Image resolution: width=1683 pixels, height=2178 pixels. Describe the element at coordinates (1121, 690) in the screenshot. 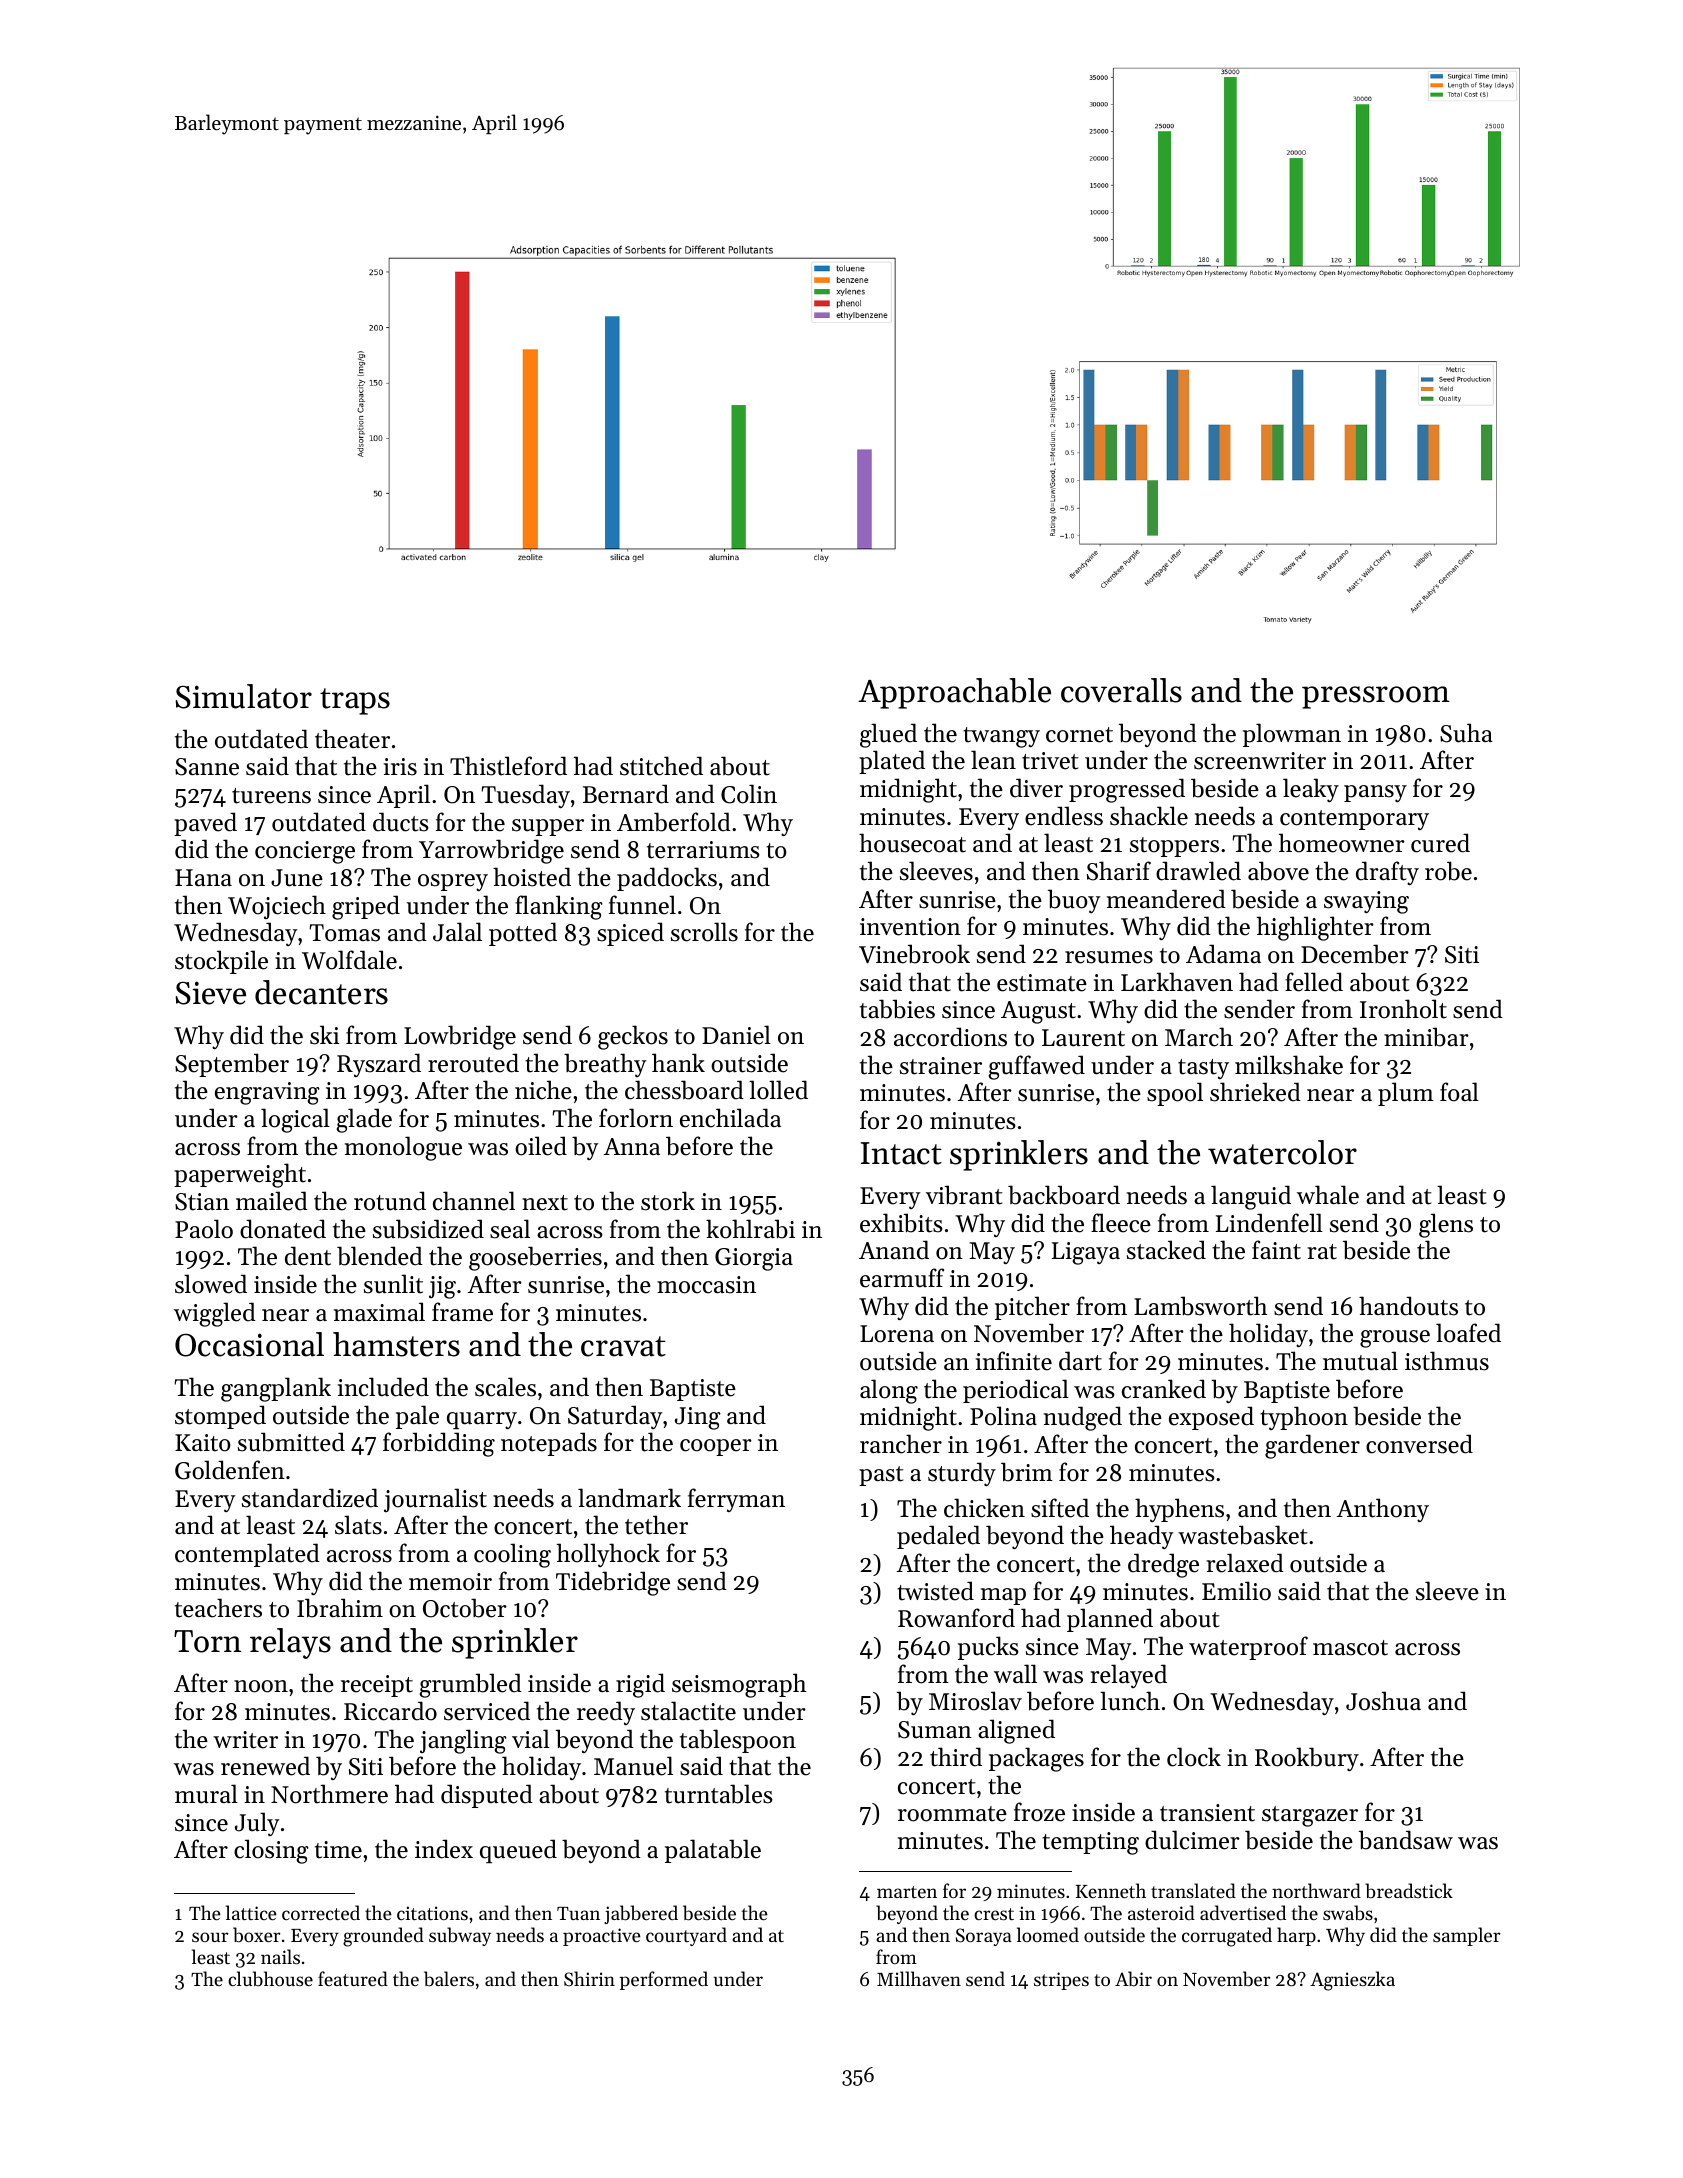

I see `coveralls` at that location.
